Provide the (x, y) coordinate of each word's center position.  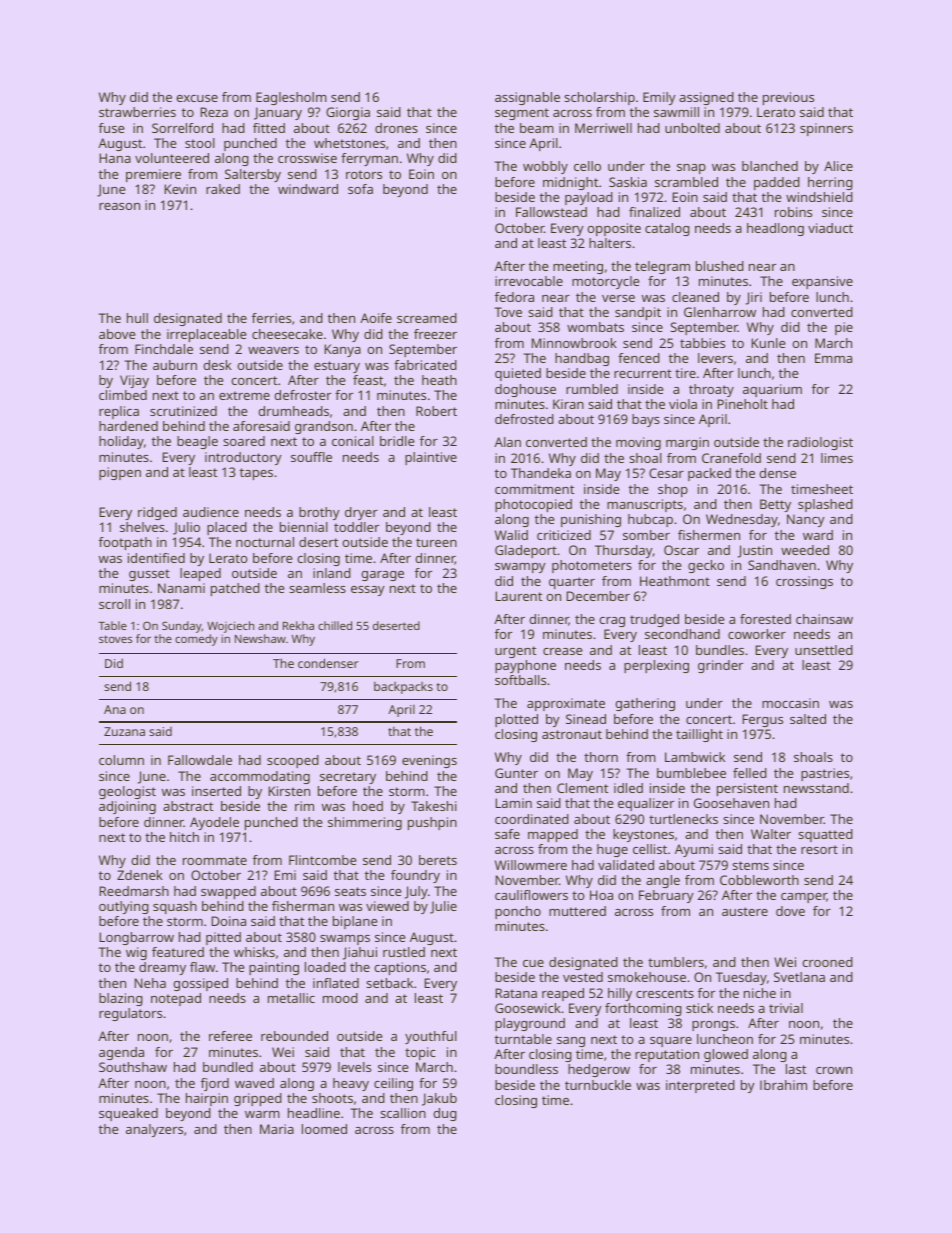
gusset (149, 575)
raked (223, 189)
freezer (435, 334)
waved (254, 1083)
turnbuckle (598, 1085)
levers (715, 358)
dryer (361, 513)
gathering (645, 704)
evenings (429, 761)
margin (687, 443)
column (121, 760)
